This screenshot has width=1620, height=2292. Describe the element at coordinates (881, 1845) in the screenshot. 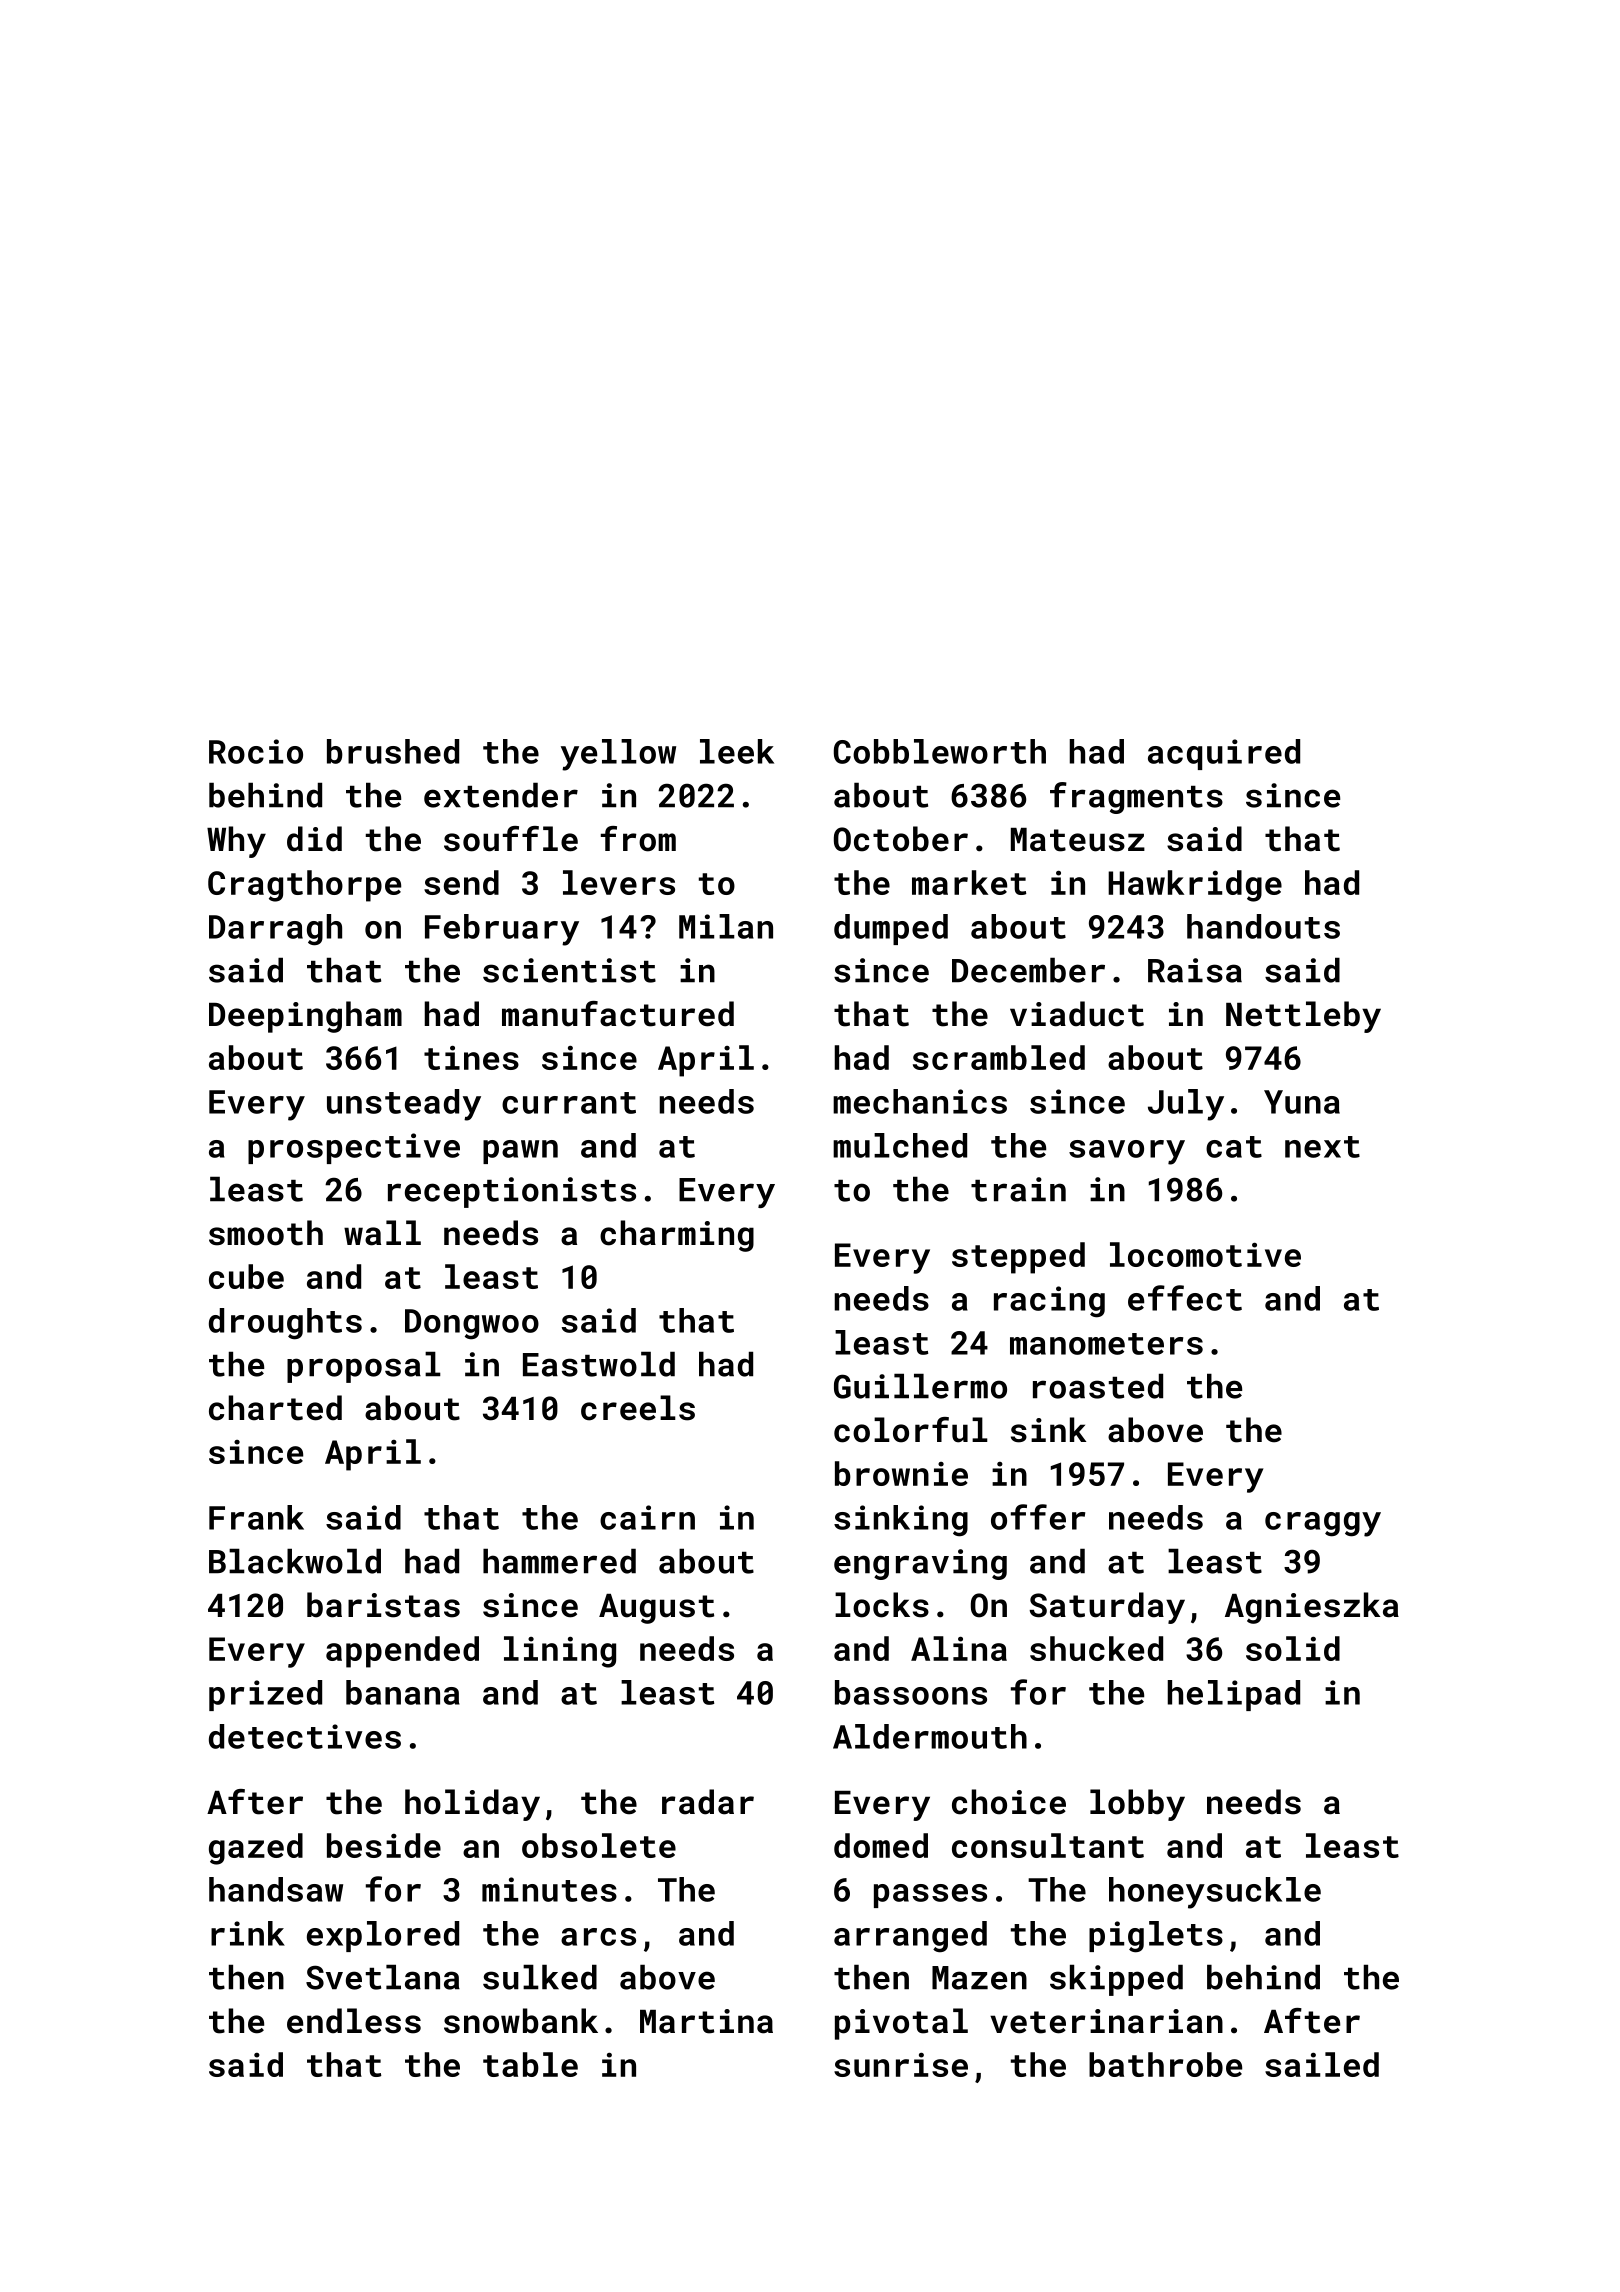

I see `domed` at that location.
